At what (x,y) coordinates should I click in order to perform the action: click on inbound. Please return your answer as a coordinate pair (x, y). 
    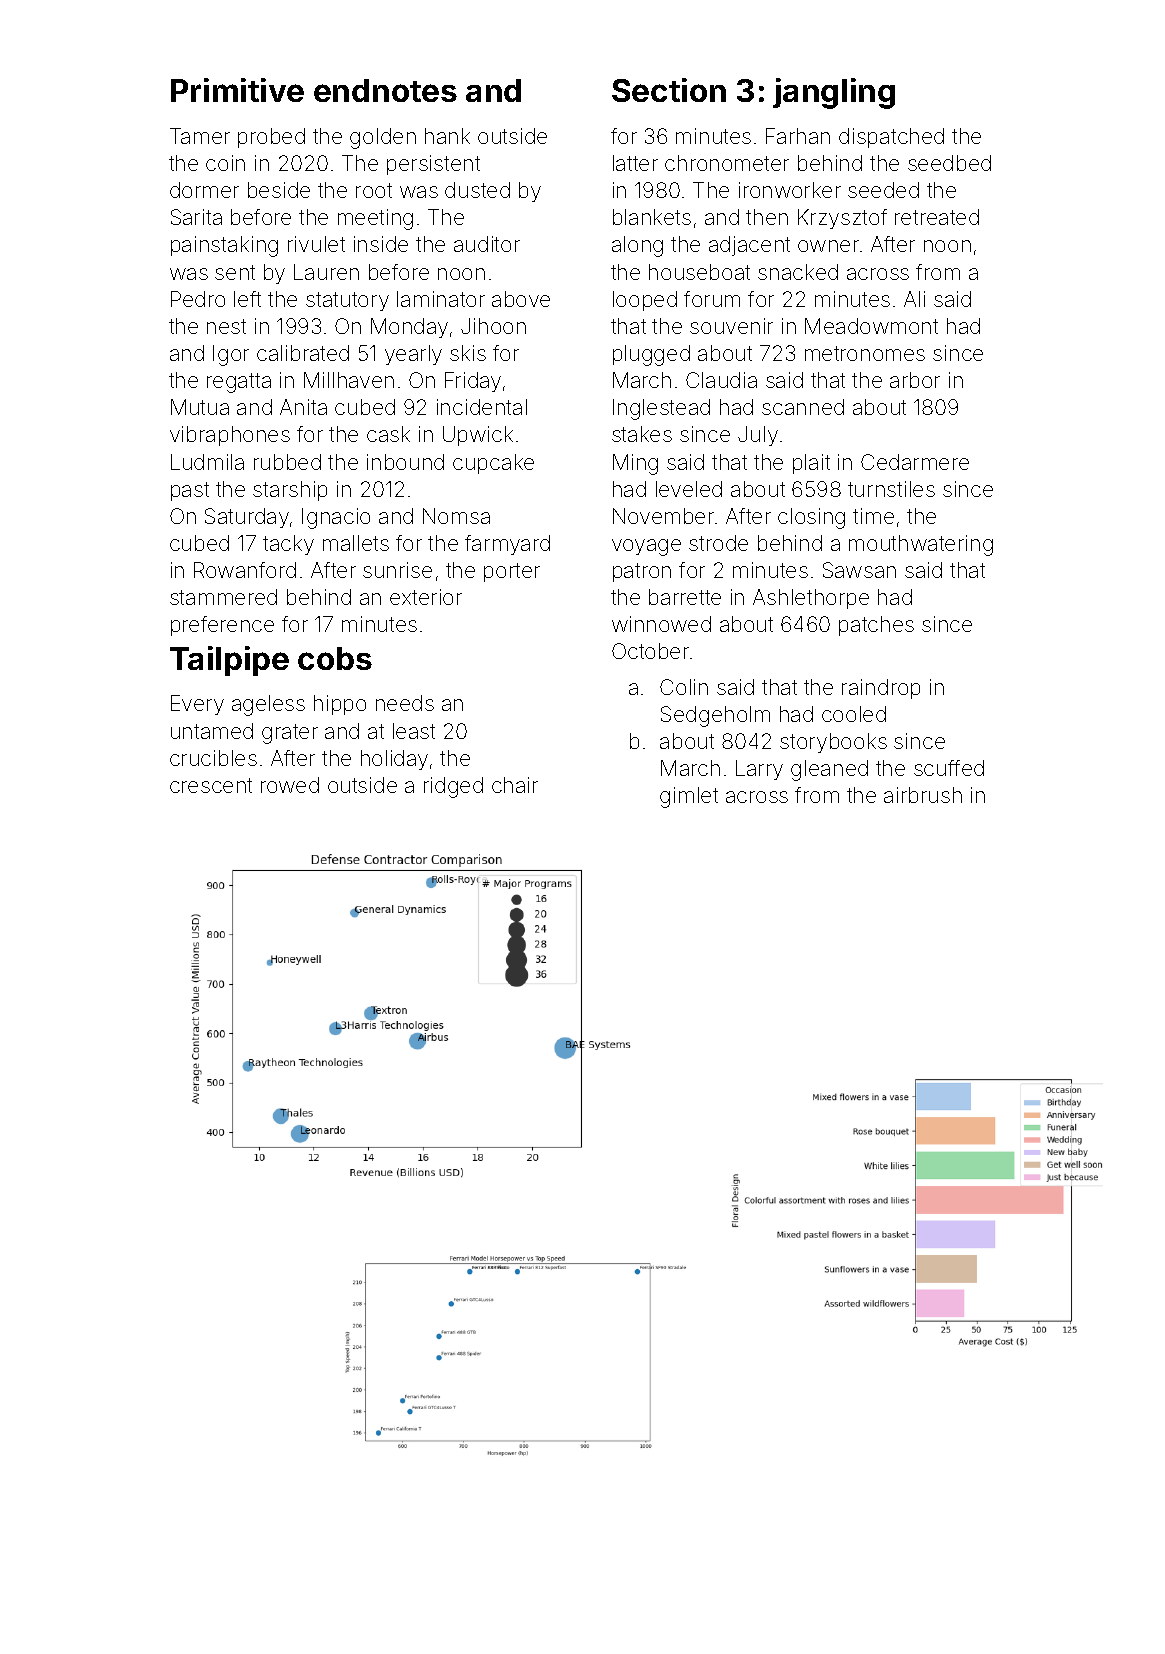
    Looking at the image, I should click on (405, 462).
